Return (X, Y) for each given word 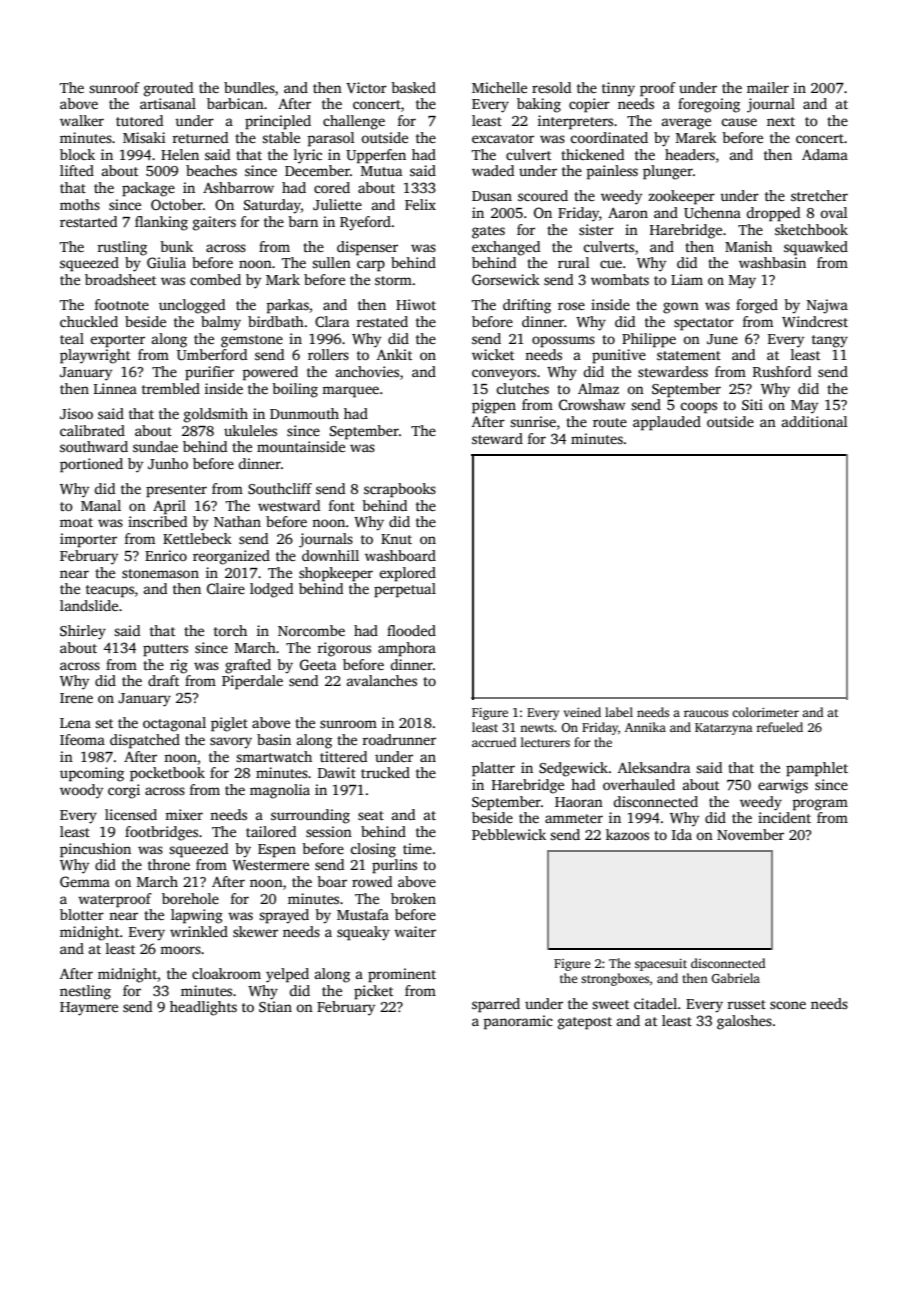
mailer (768, 87)
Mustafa (363, 914)
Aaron (628, 213)
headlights (203, 1008)
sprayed (284, 916)
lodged (271, 590)
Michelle (499, 87)
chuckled (89, 321)
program (820, 805)
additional (815, 421)
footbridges (161, 833)
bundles (249, 87)
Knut (396, 539)
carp (371, 266)
